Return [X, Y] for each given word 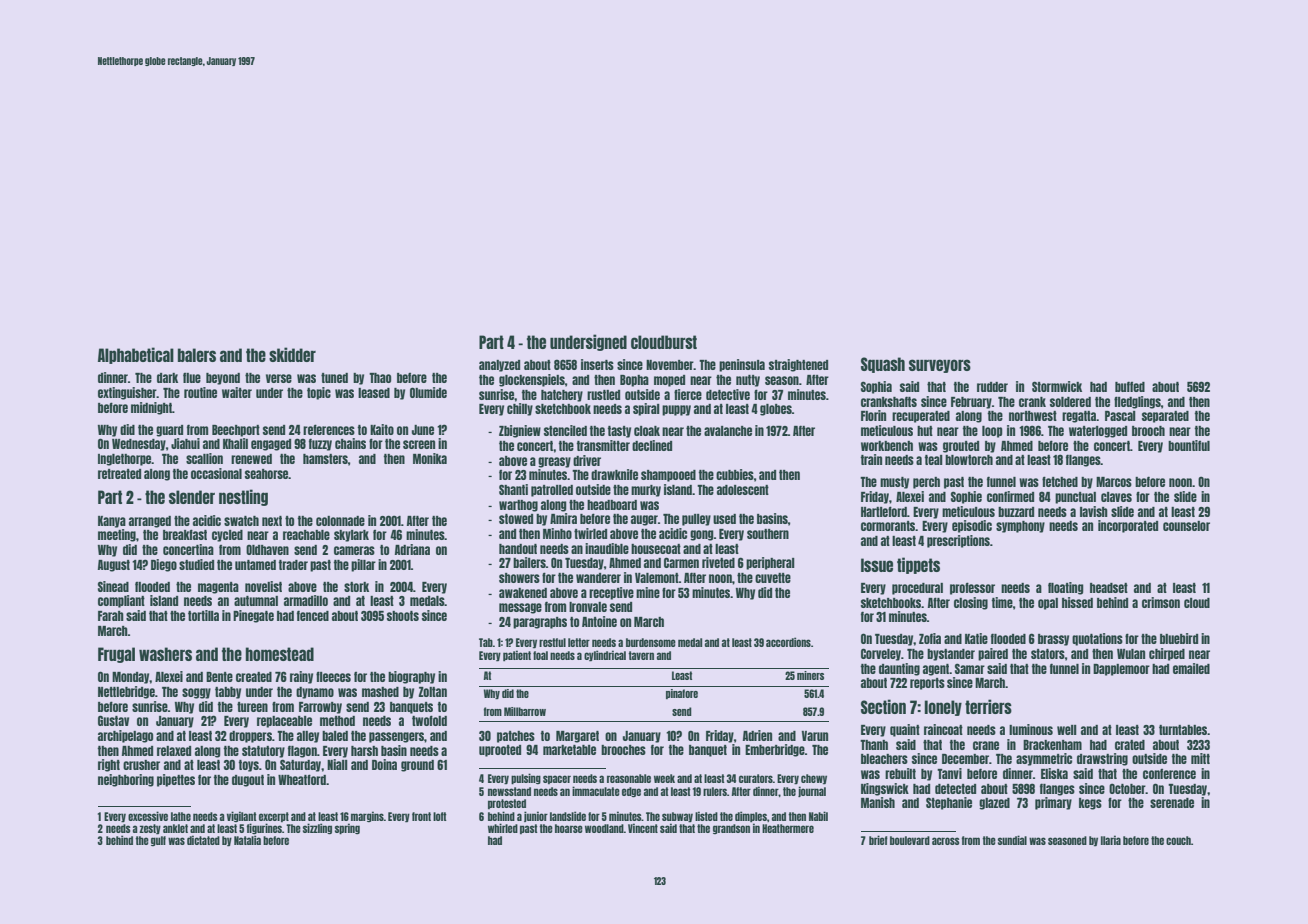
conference [1169, 774]
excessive [148, 816]
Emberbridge [775, 750]
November [670, 365]
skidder [292, 354]
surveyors [940, 366]
